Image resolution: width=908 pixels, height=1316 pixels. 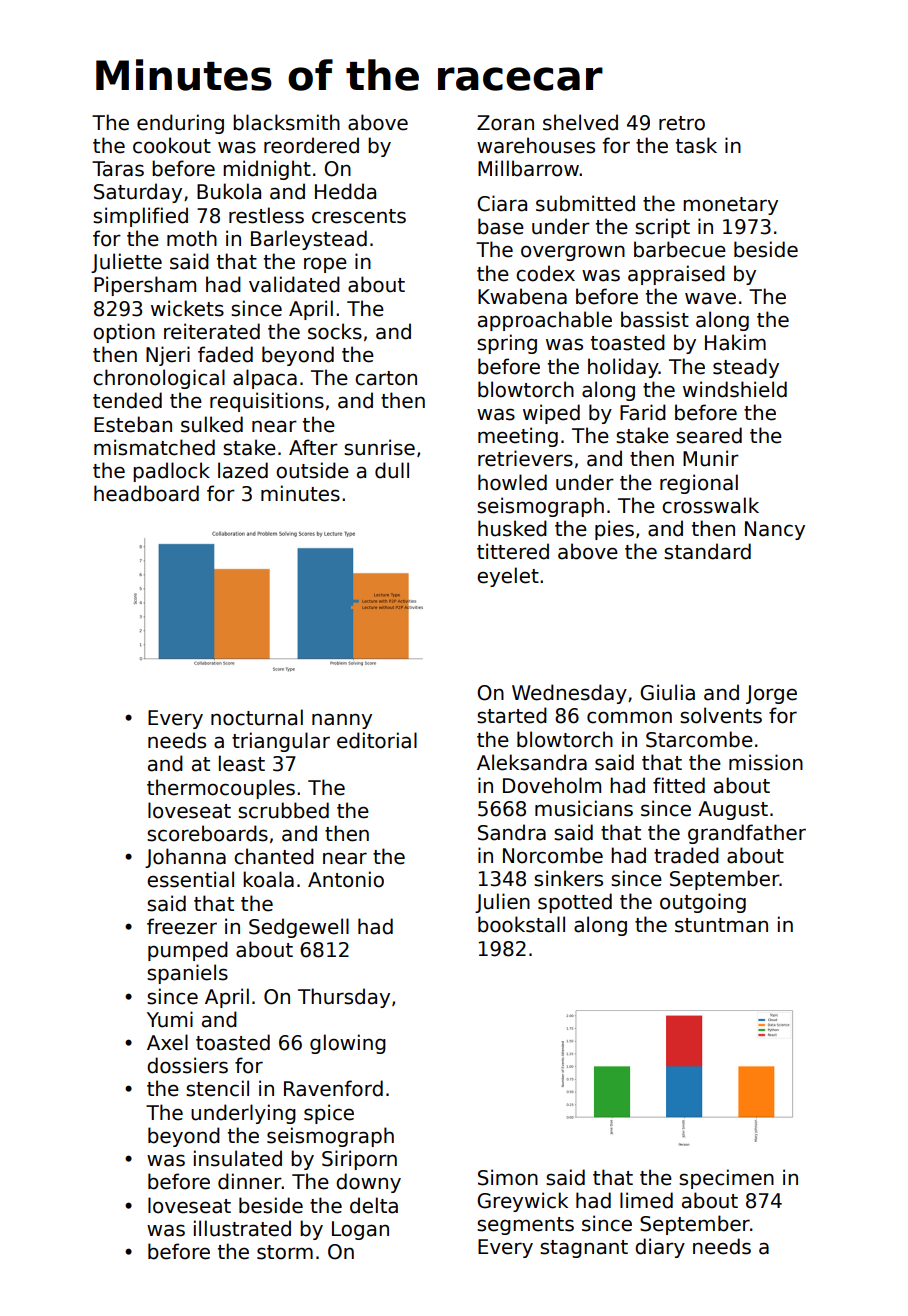 I want to click on base, so click(x=501, y=226).
